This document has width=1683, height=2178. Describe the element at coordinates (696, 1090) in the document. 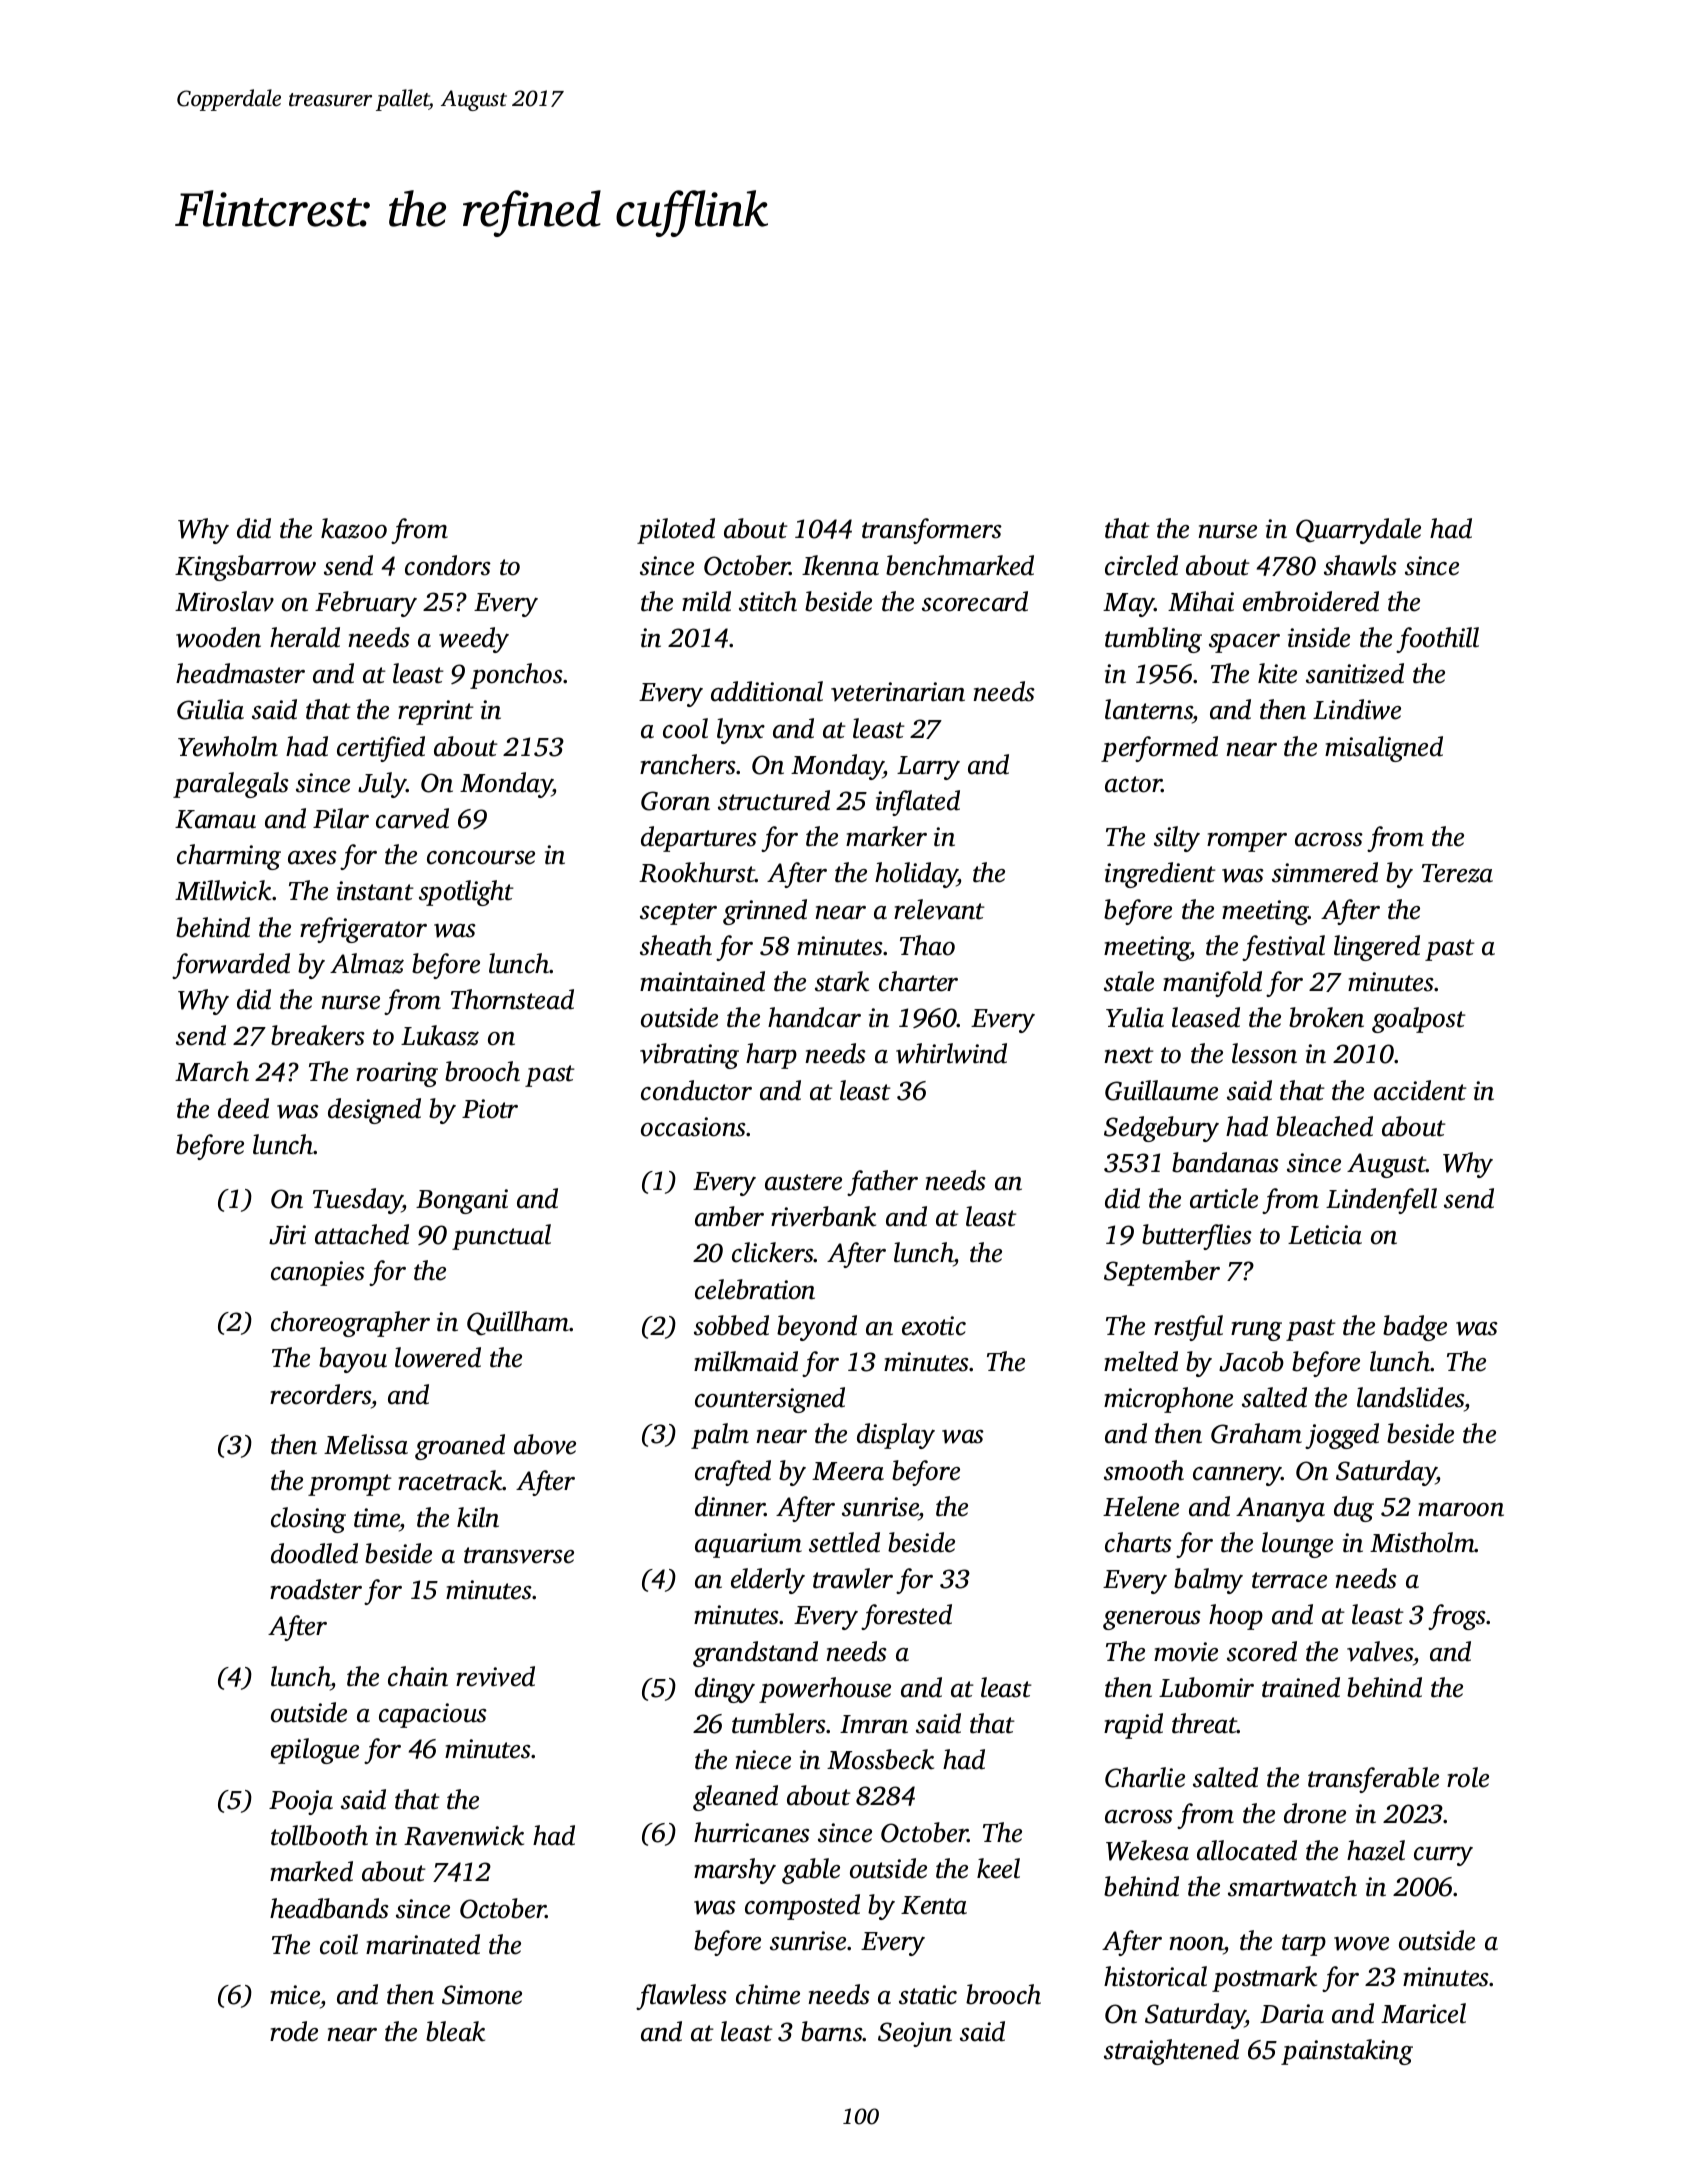

I see `conductor` at that location.
